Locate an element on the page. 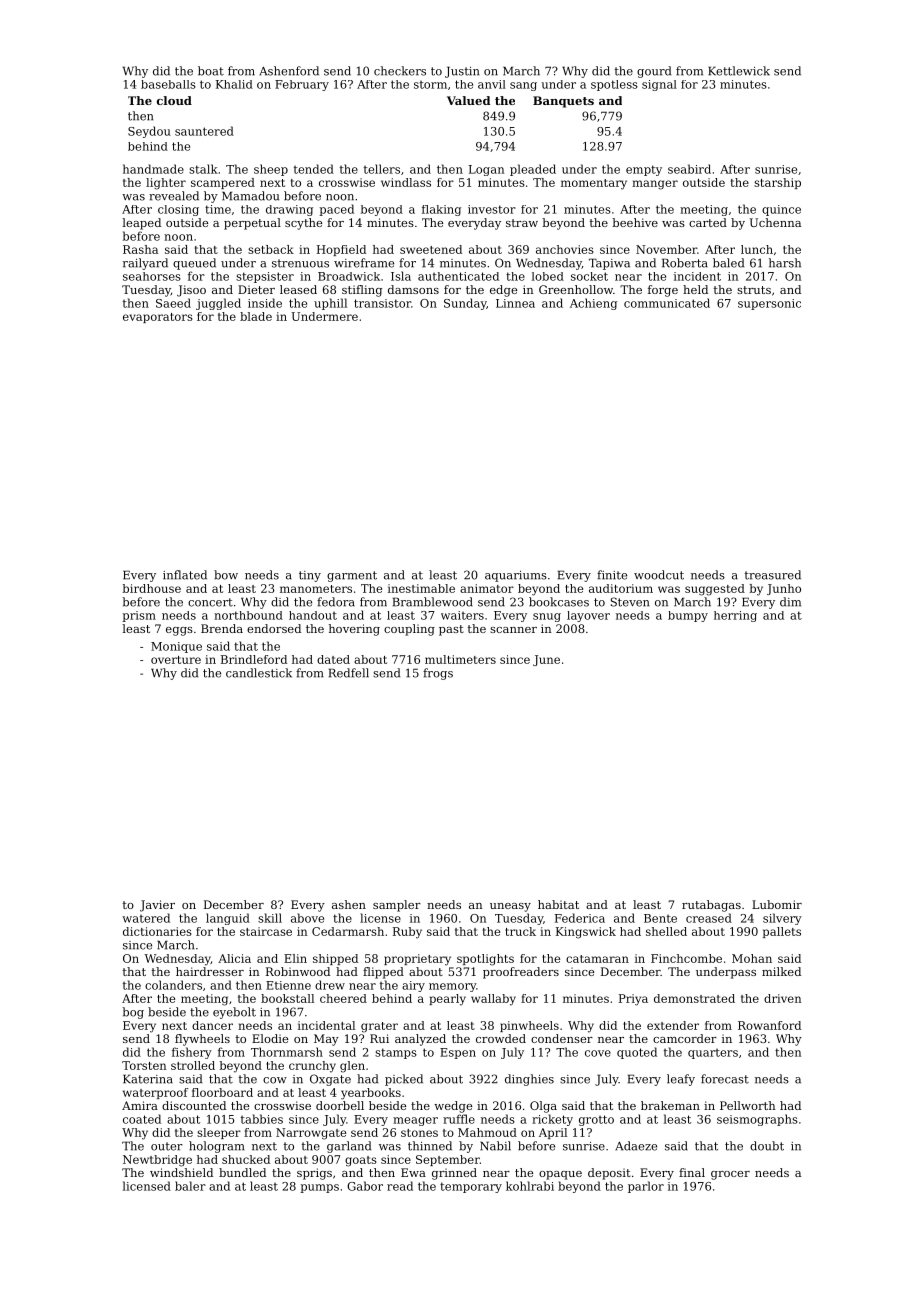 This document has height=1308, width=924. baler is located at coordinates (190, 1186).
